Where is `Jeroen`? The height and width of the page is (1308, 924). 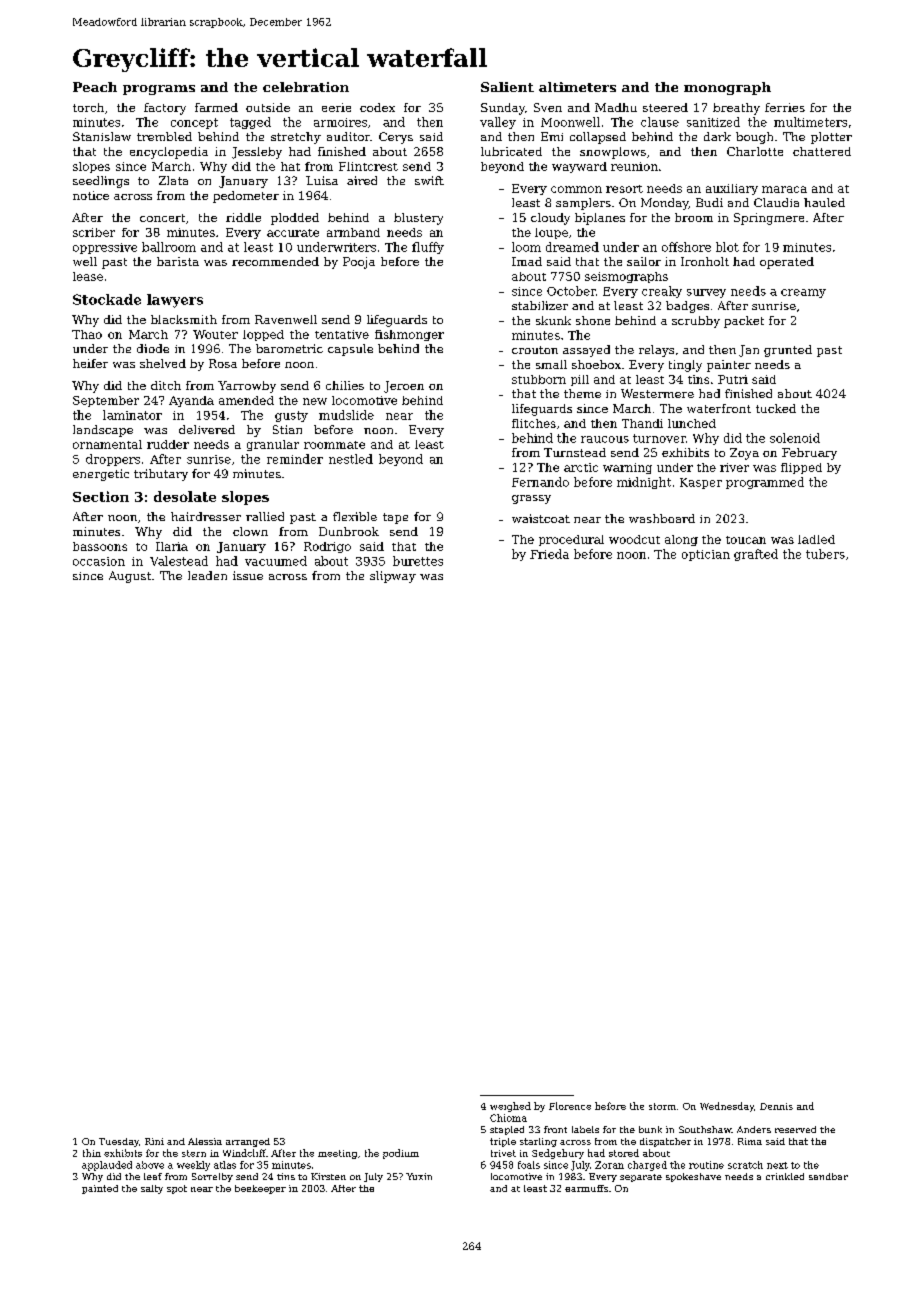 Jeroen is located at coordinates (404, 387).
